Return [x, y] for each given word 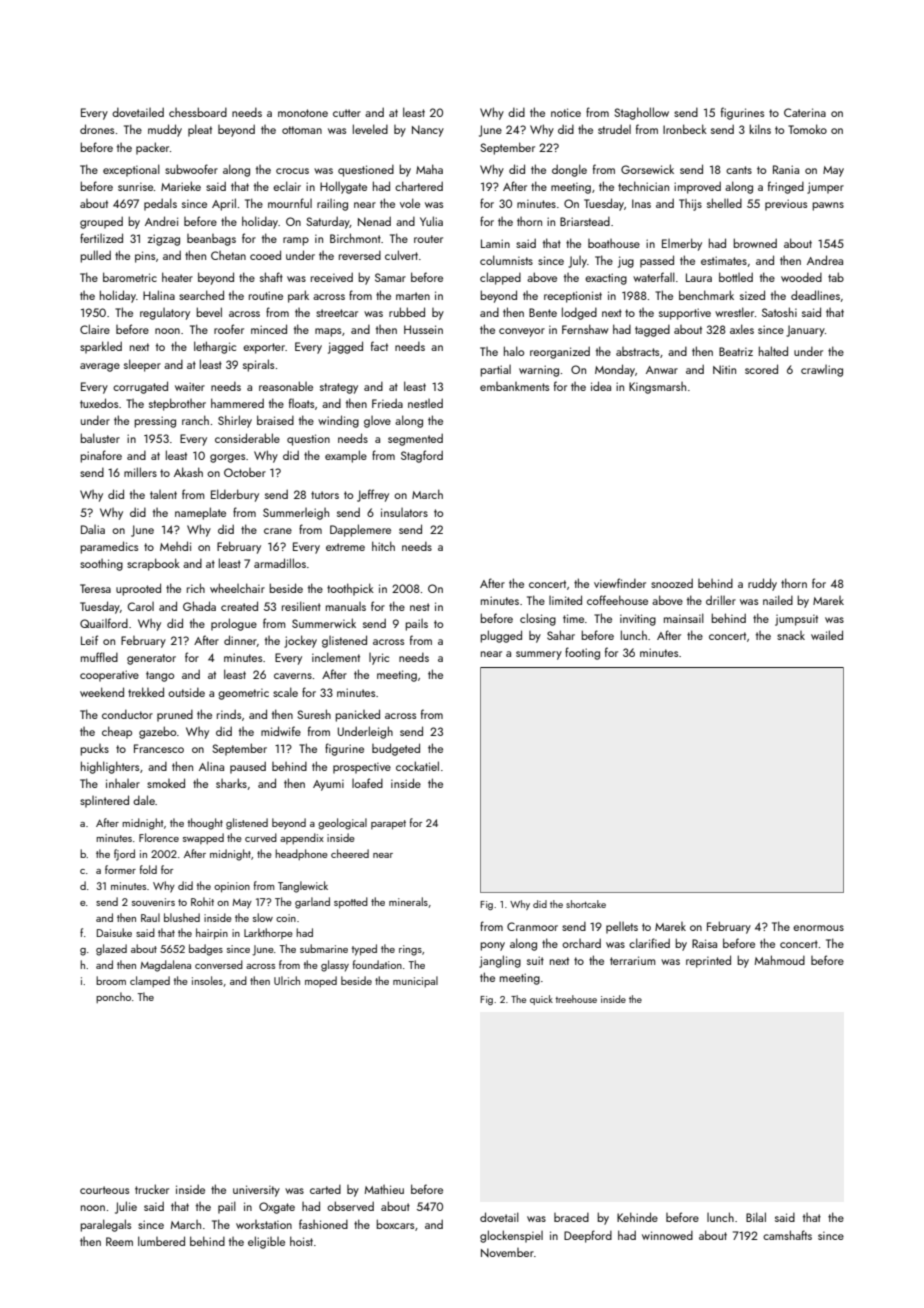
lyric [379, 659]
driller [721, 600]
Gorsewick [647, 169]
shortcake [586, 904]
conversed [219, 964]
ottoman [302, 130]
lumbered [161, 1241]
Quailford [104, 623]
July [577, 262]
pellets [622, 928]
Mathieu [384, 1189]
